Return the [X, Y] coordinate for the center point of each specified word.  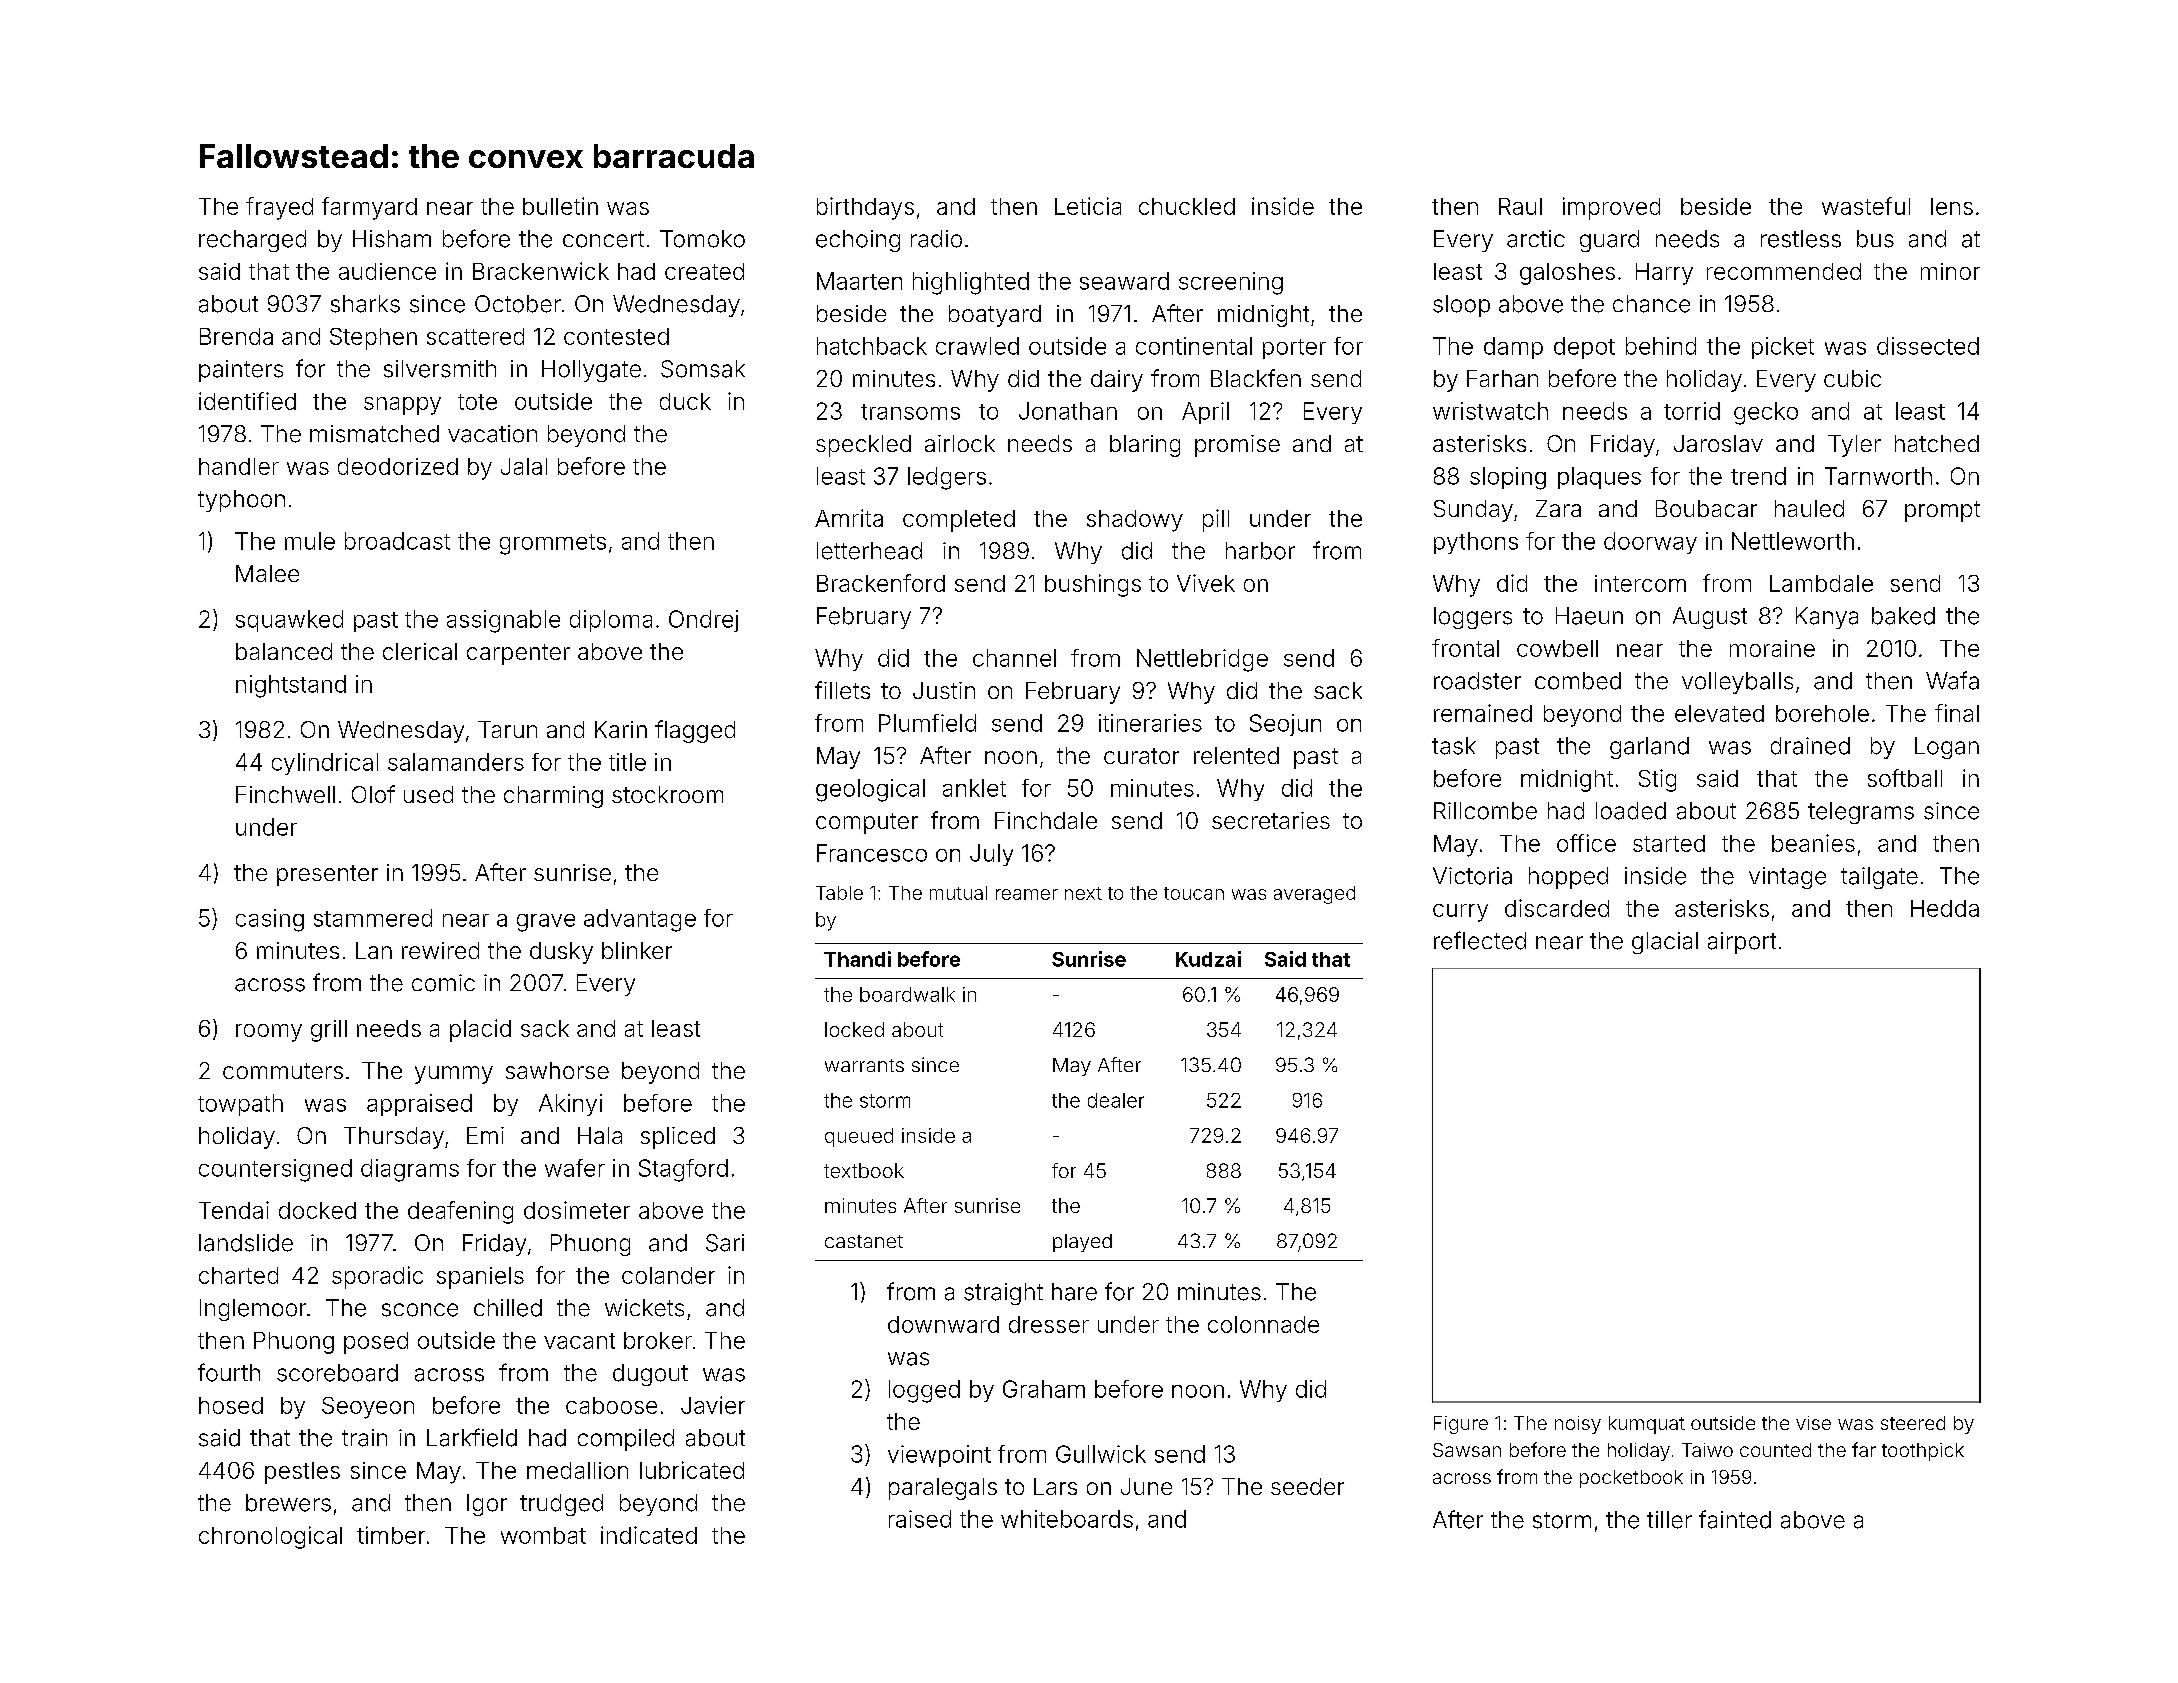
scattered [475, 336]
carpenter [518, 654]
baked [1903, 616]
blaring [1145, 446]
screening [1231, 283]
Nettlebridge [1202, 660]
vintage [1787, 878]
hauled [1809, 508]
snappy [402, 406]
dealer [1116, 1100]
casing [270, 920]
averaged [1314, 895]
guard [1609, 241]
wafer [575, 1168]
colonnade [1263, 1324]
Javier [713, 1405]
